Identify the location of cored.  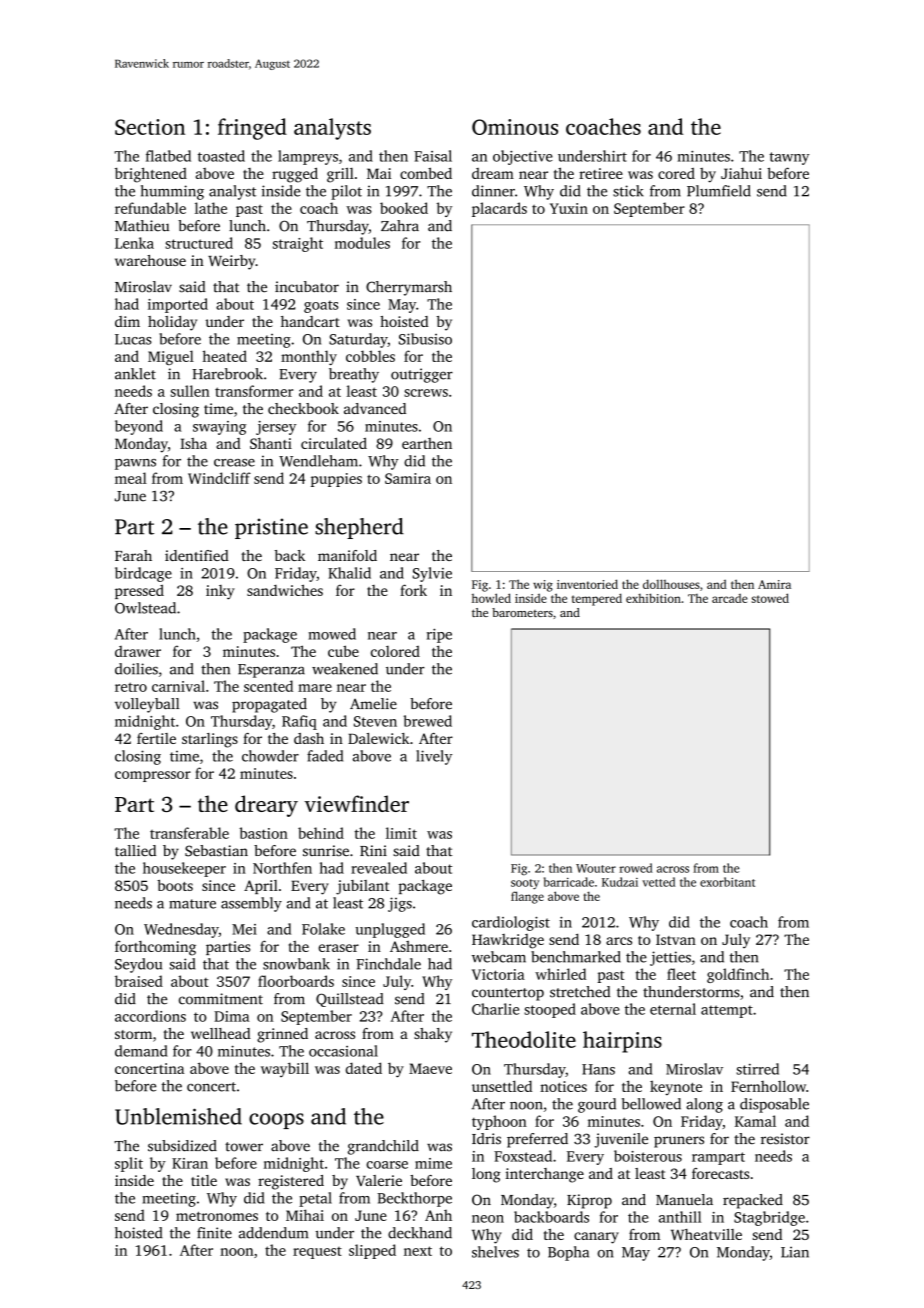
(676, 173).
